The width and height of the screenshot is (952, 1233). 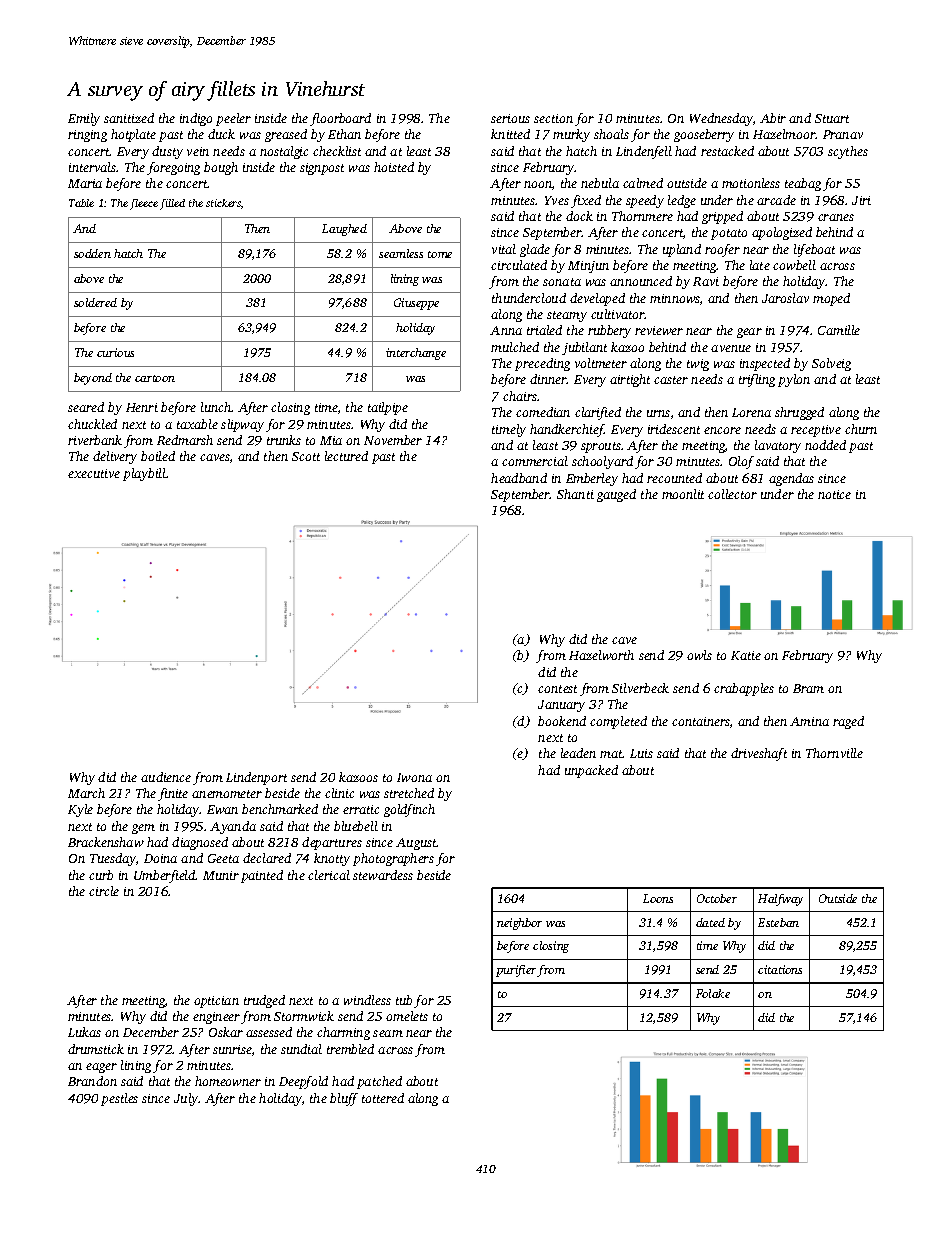 What do you see at coordinates (166, 777) in the screenshot?
I see `audience` at bounding box center [166, 777].
